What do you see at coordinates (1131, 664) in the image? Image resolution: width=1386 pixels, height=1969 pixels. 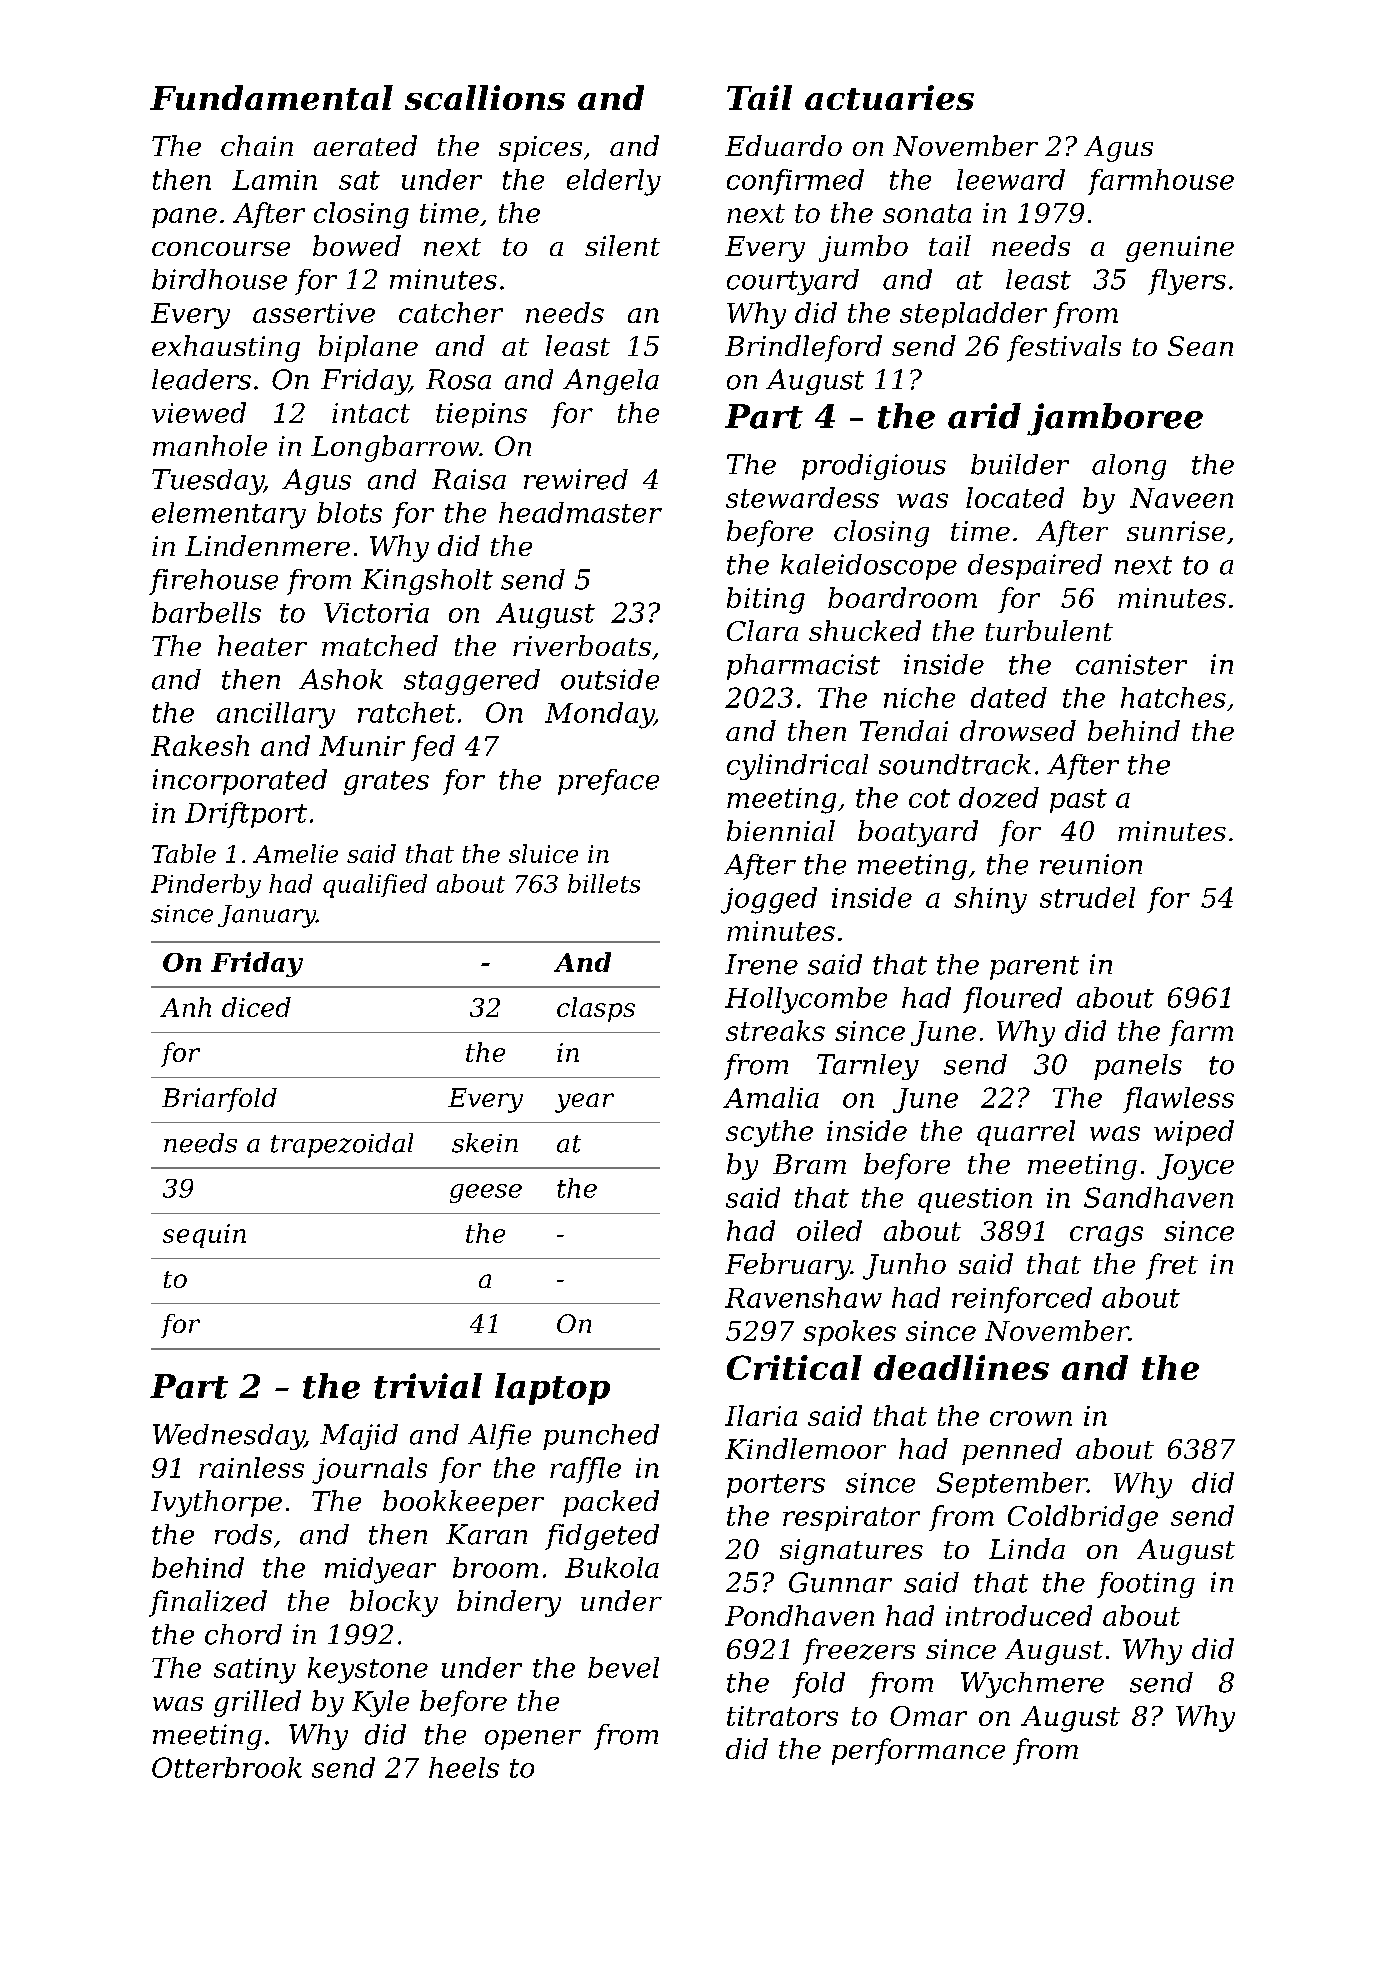 I see `canister` at bounding box center [1131, 664].
